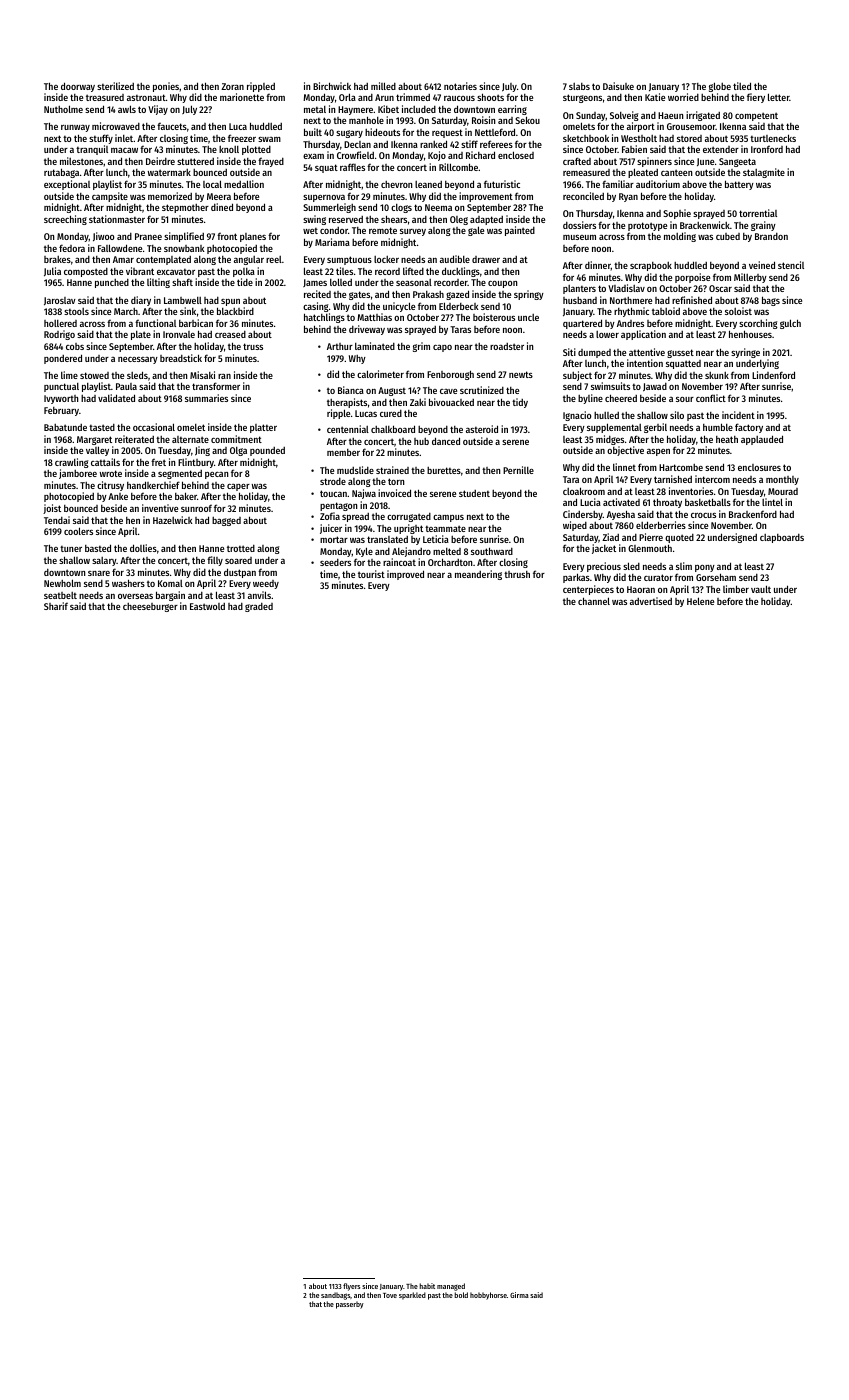 The image size is (849, 1400). Describe the element at coordinates (421, 347) in the screenshot. I see `grim` at that location.
